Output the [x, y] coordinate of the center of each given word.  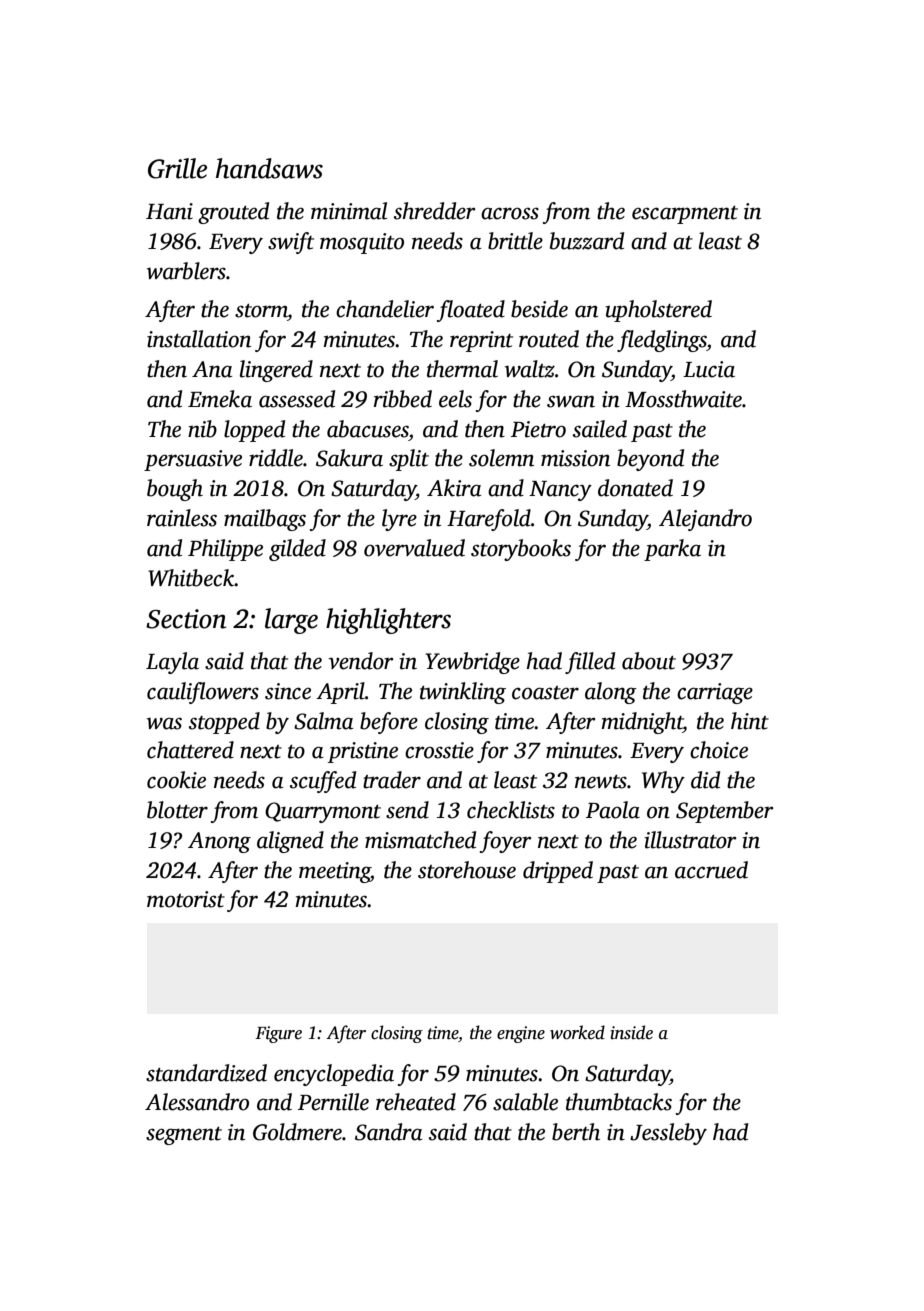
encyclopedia [334, 1075]
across [510, 213]
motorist [186, 899]
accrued [711, 870]
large [291, 621]
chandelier [385, 309]
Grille [177, 168]
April [340, 693]
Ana [212, 369]
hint [750, 721]
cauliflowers [203, 693]
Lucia [709, 369]
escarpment [685, 215]
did [705, 780]
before [389, 723]
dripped [558, 872]
